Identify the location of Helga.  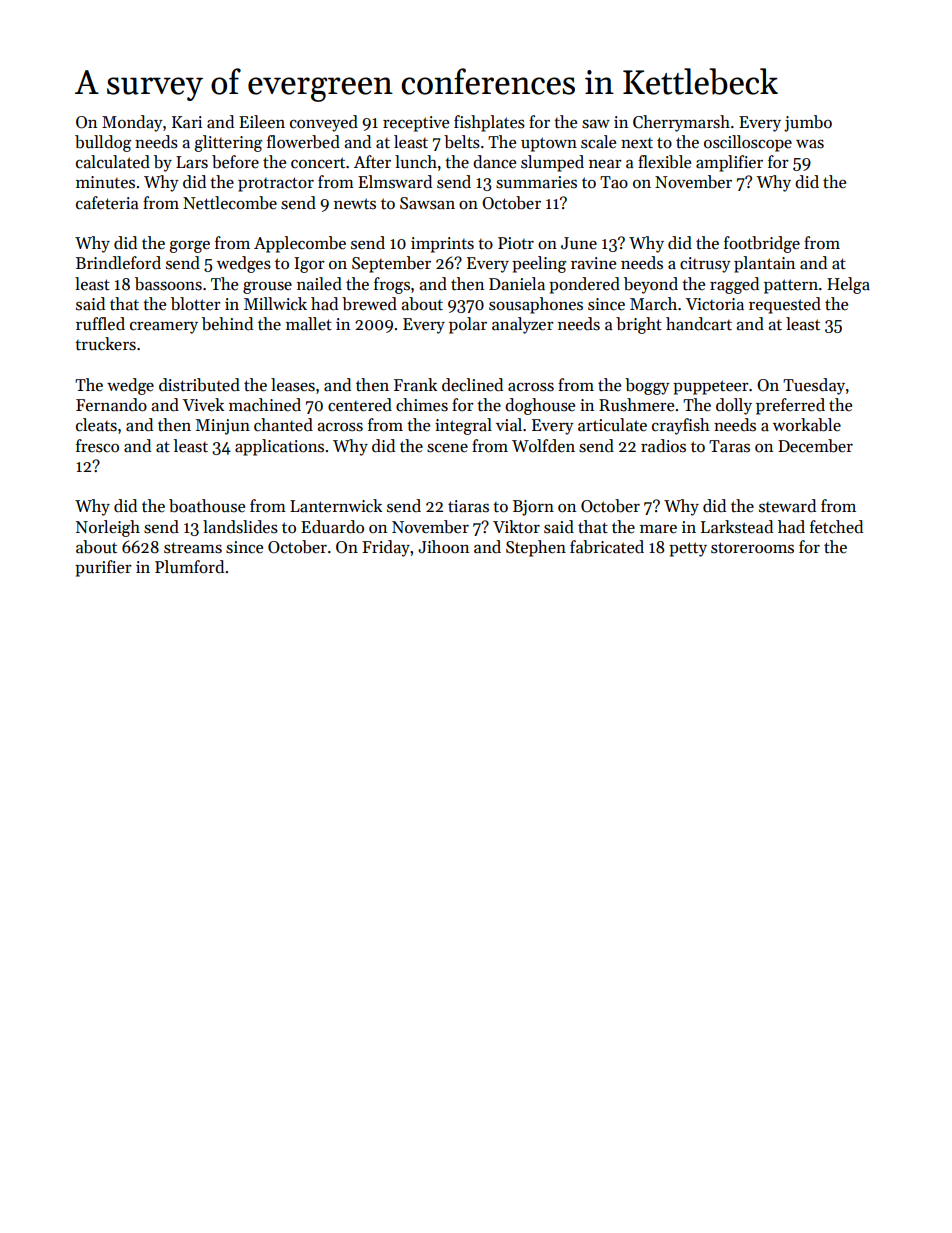
(848, 285).
